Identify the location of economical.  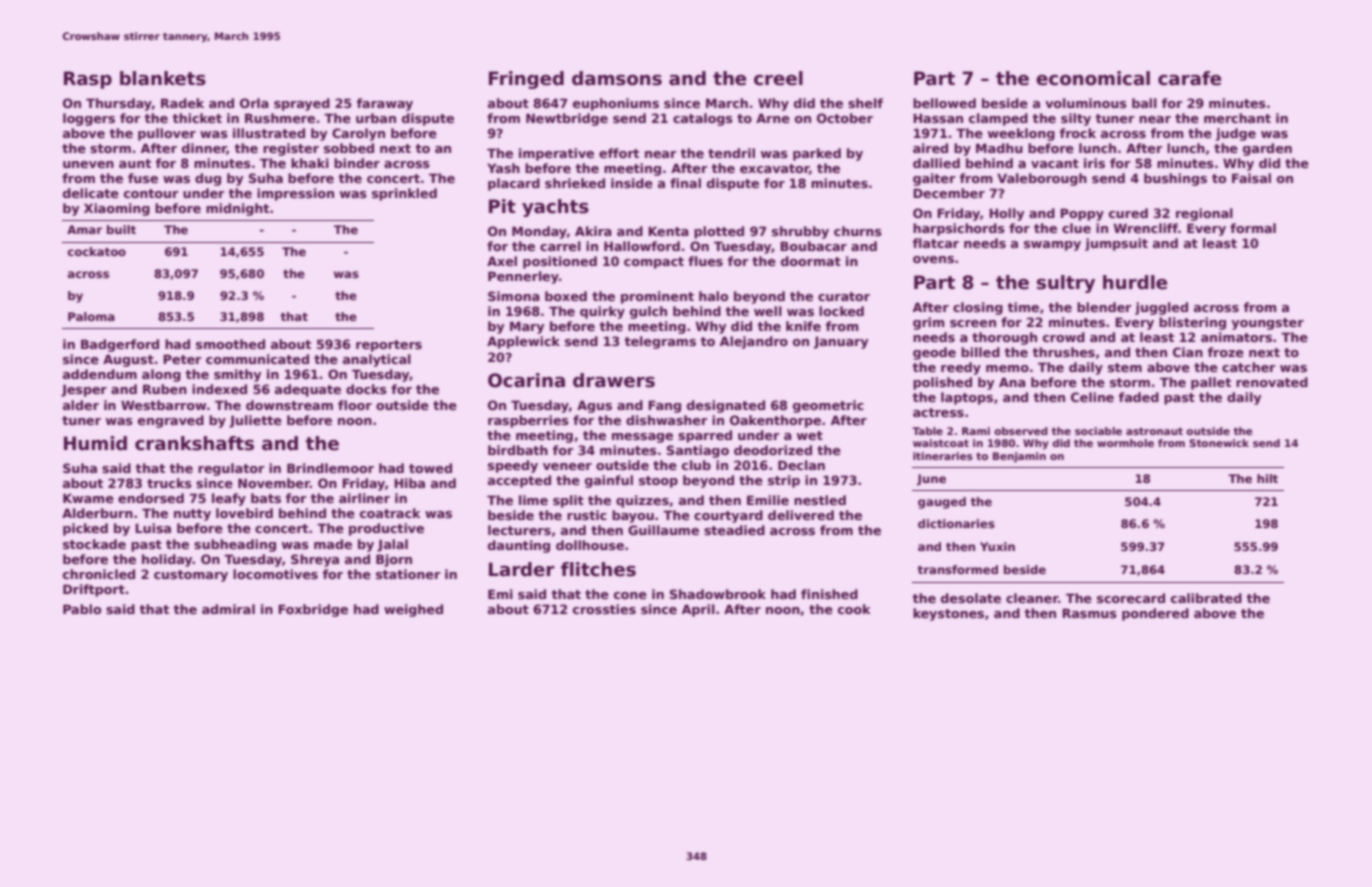
(1093, 78).
